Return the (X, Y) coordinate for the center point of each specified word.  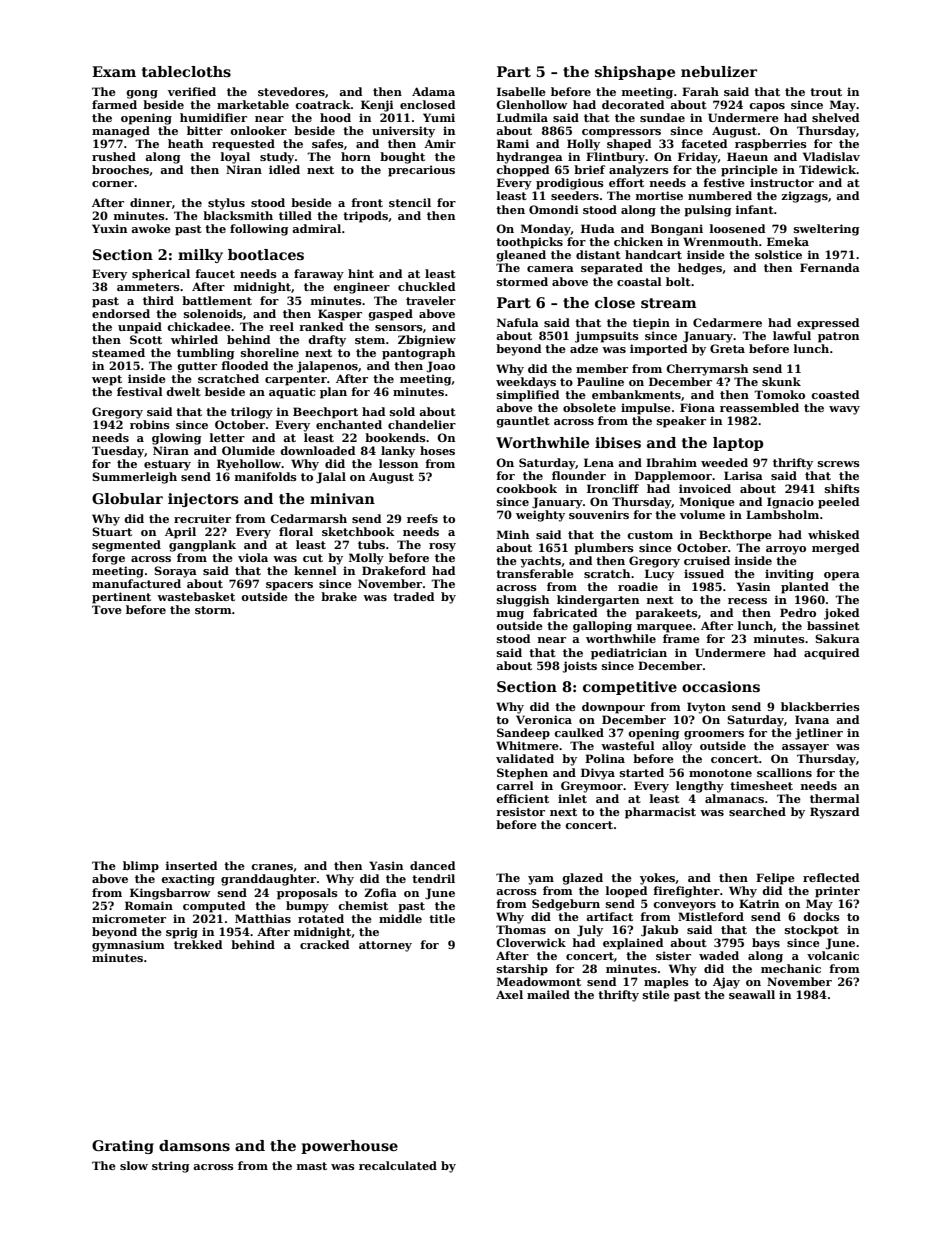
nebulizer (719, 71)
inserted (191, 865)
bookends (395, 437)
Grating (123, 1147)
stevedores (291, 91)
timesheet (761, 785)
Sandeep (523, 734)
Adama (433, 91)
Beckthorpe (735, 536)
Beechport (325, 413)
